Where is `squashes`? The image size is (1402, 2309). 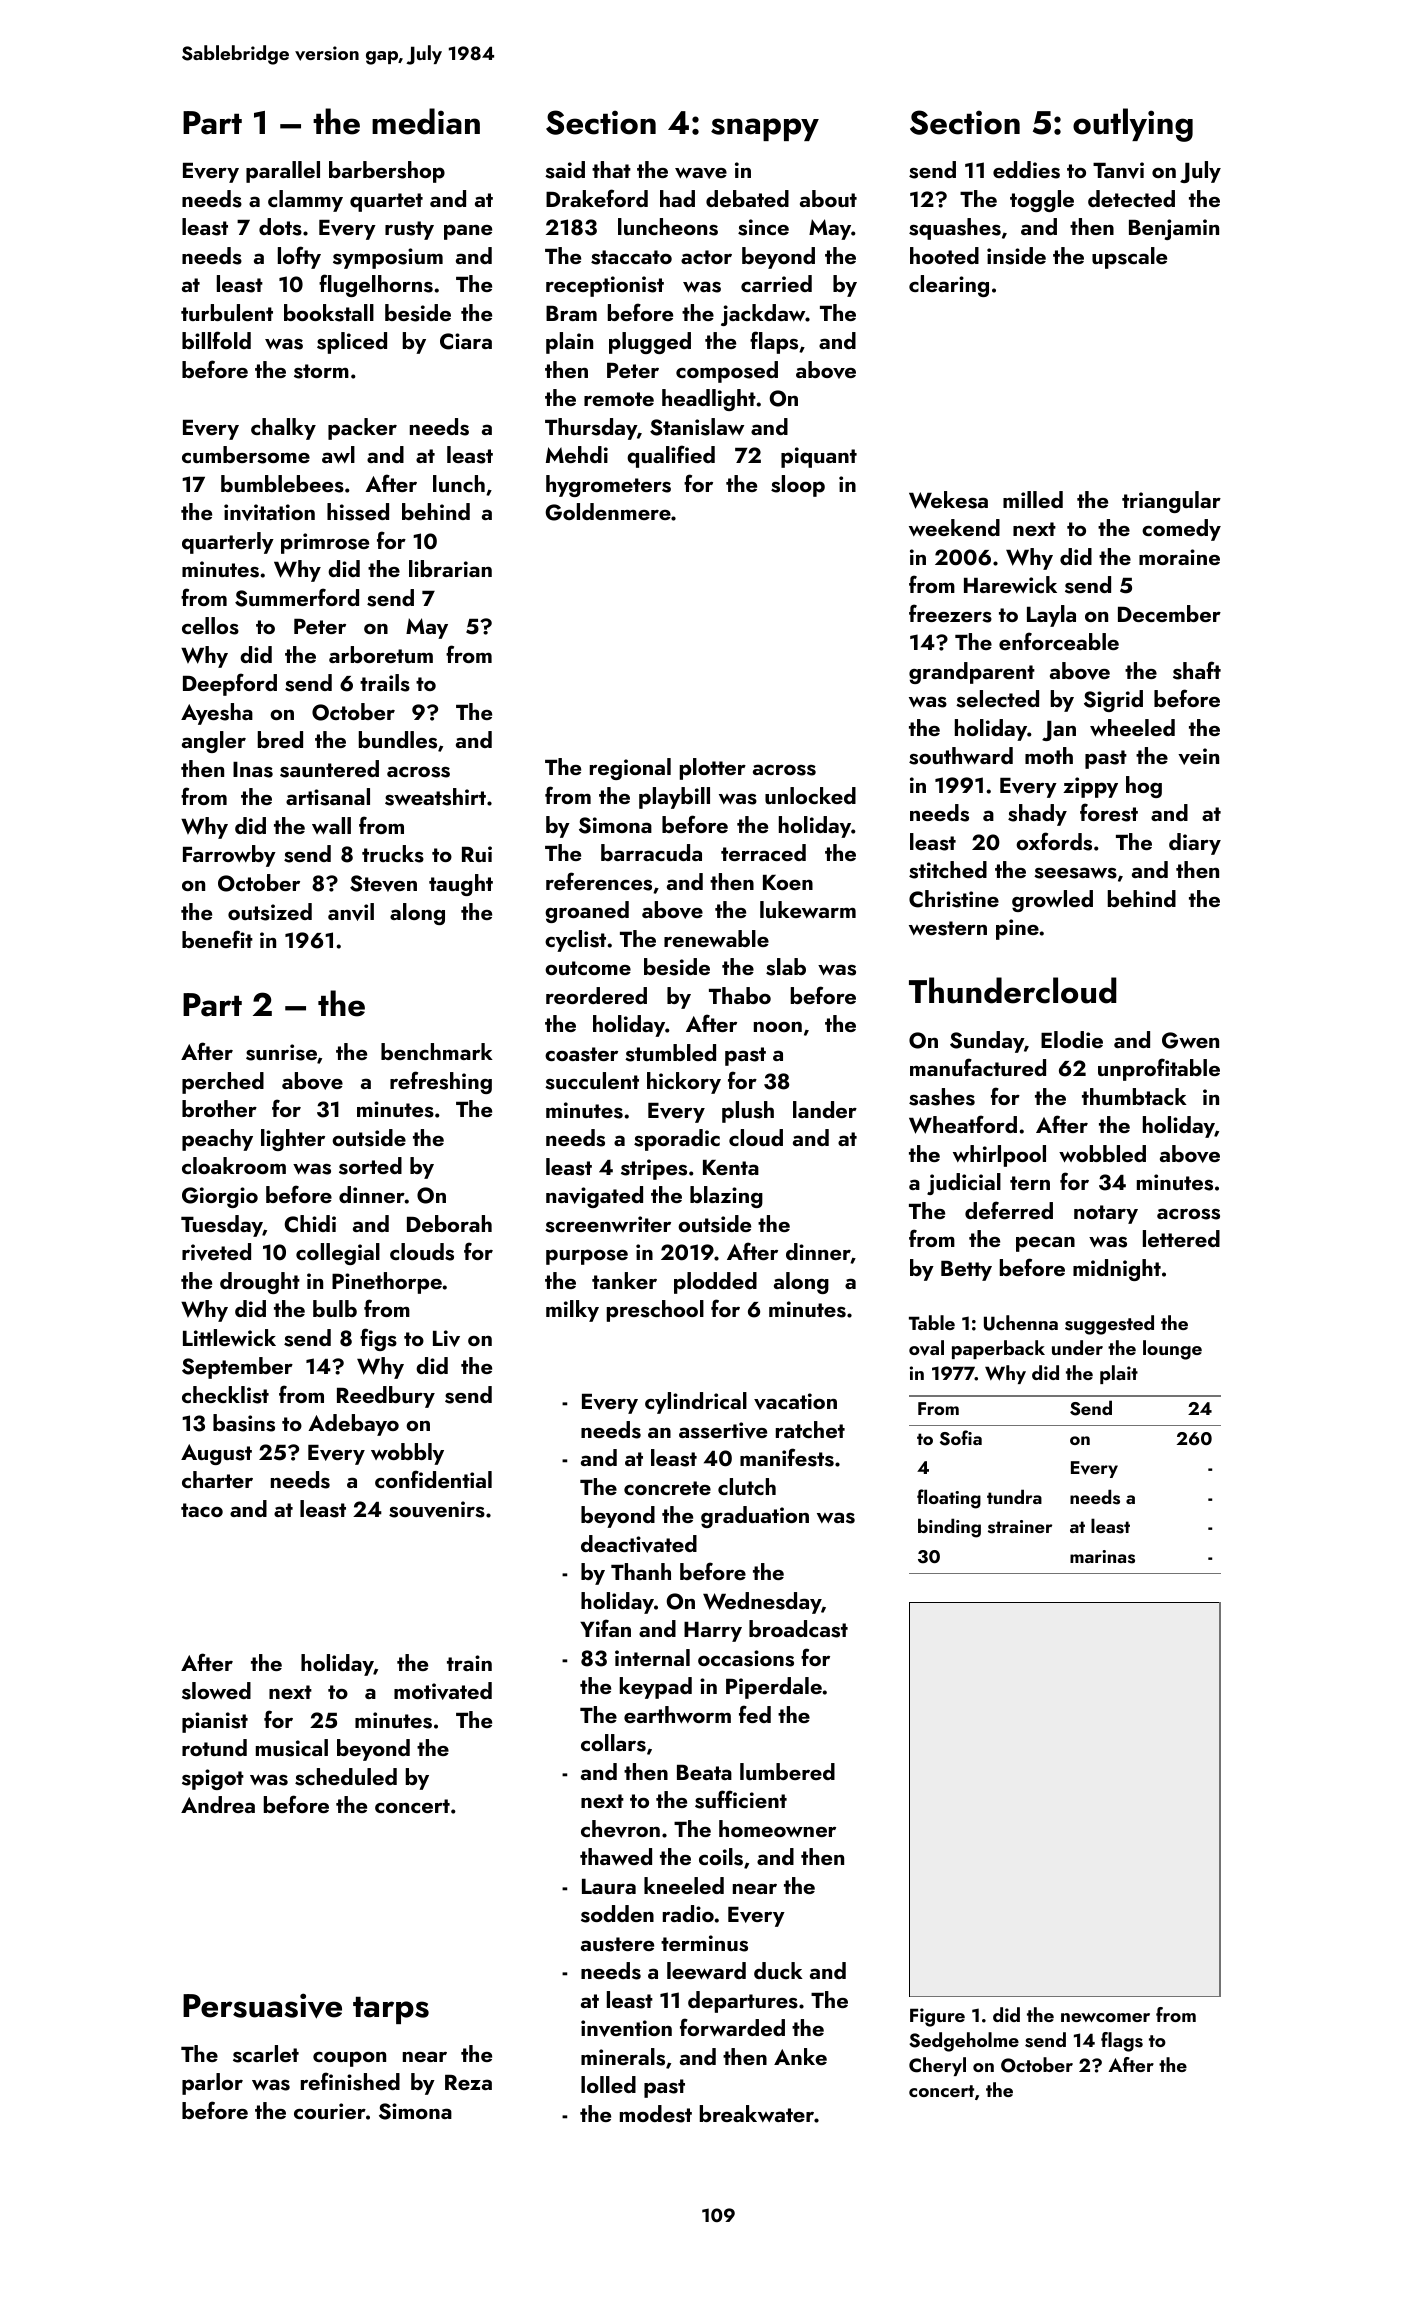
squashes is located at coordinates (955, 229).
